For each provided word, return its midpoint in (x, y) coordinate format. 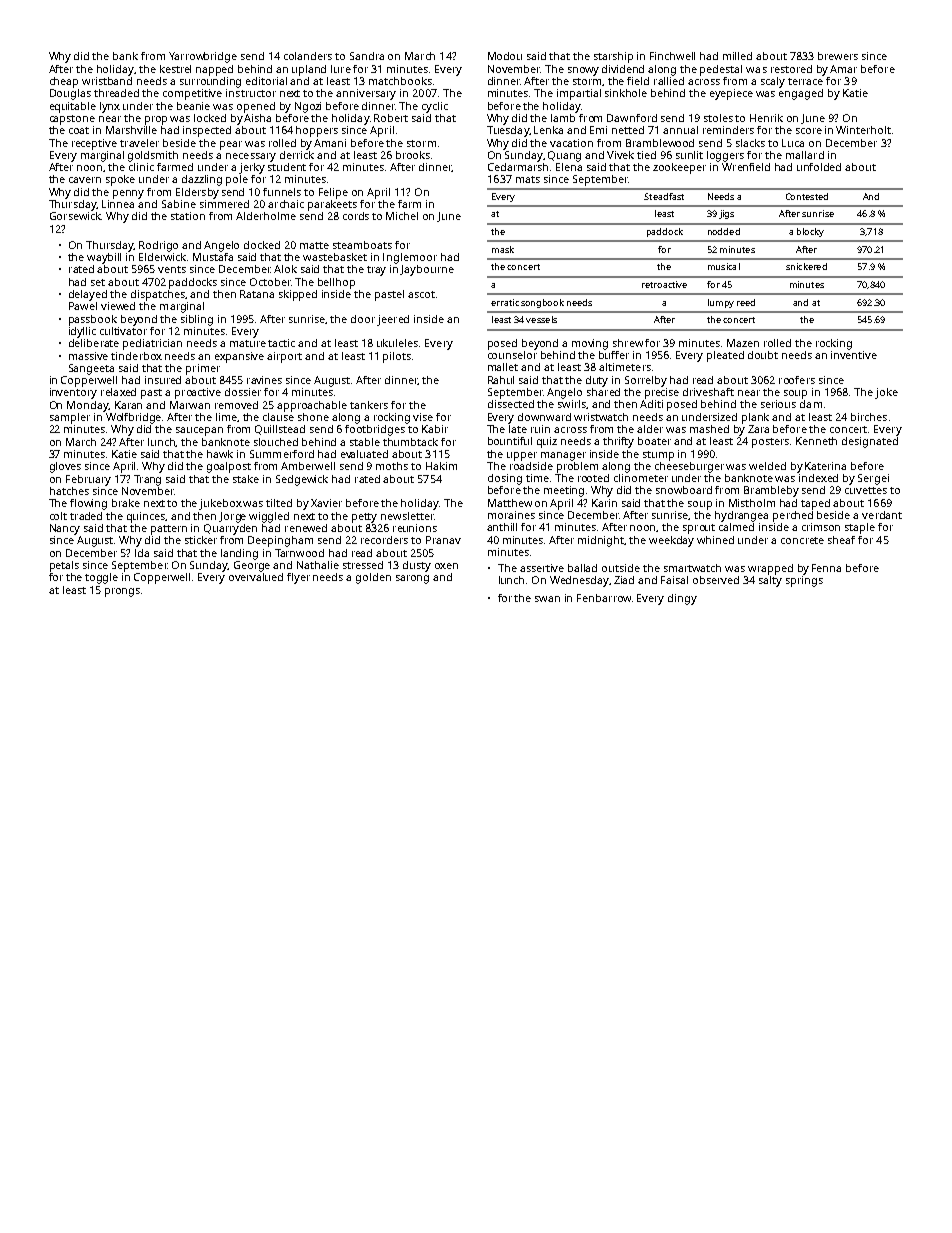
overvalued (256, 577)
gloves (65, 467)
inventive (854, 355)
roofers (797, 380)
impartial (579, 94)
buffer (614, 355)
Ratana (257, 294)
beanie (193, 106)
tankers (369, 405)
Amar (843, 69)
